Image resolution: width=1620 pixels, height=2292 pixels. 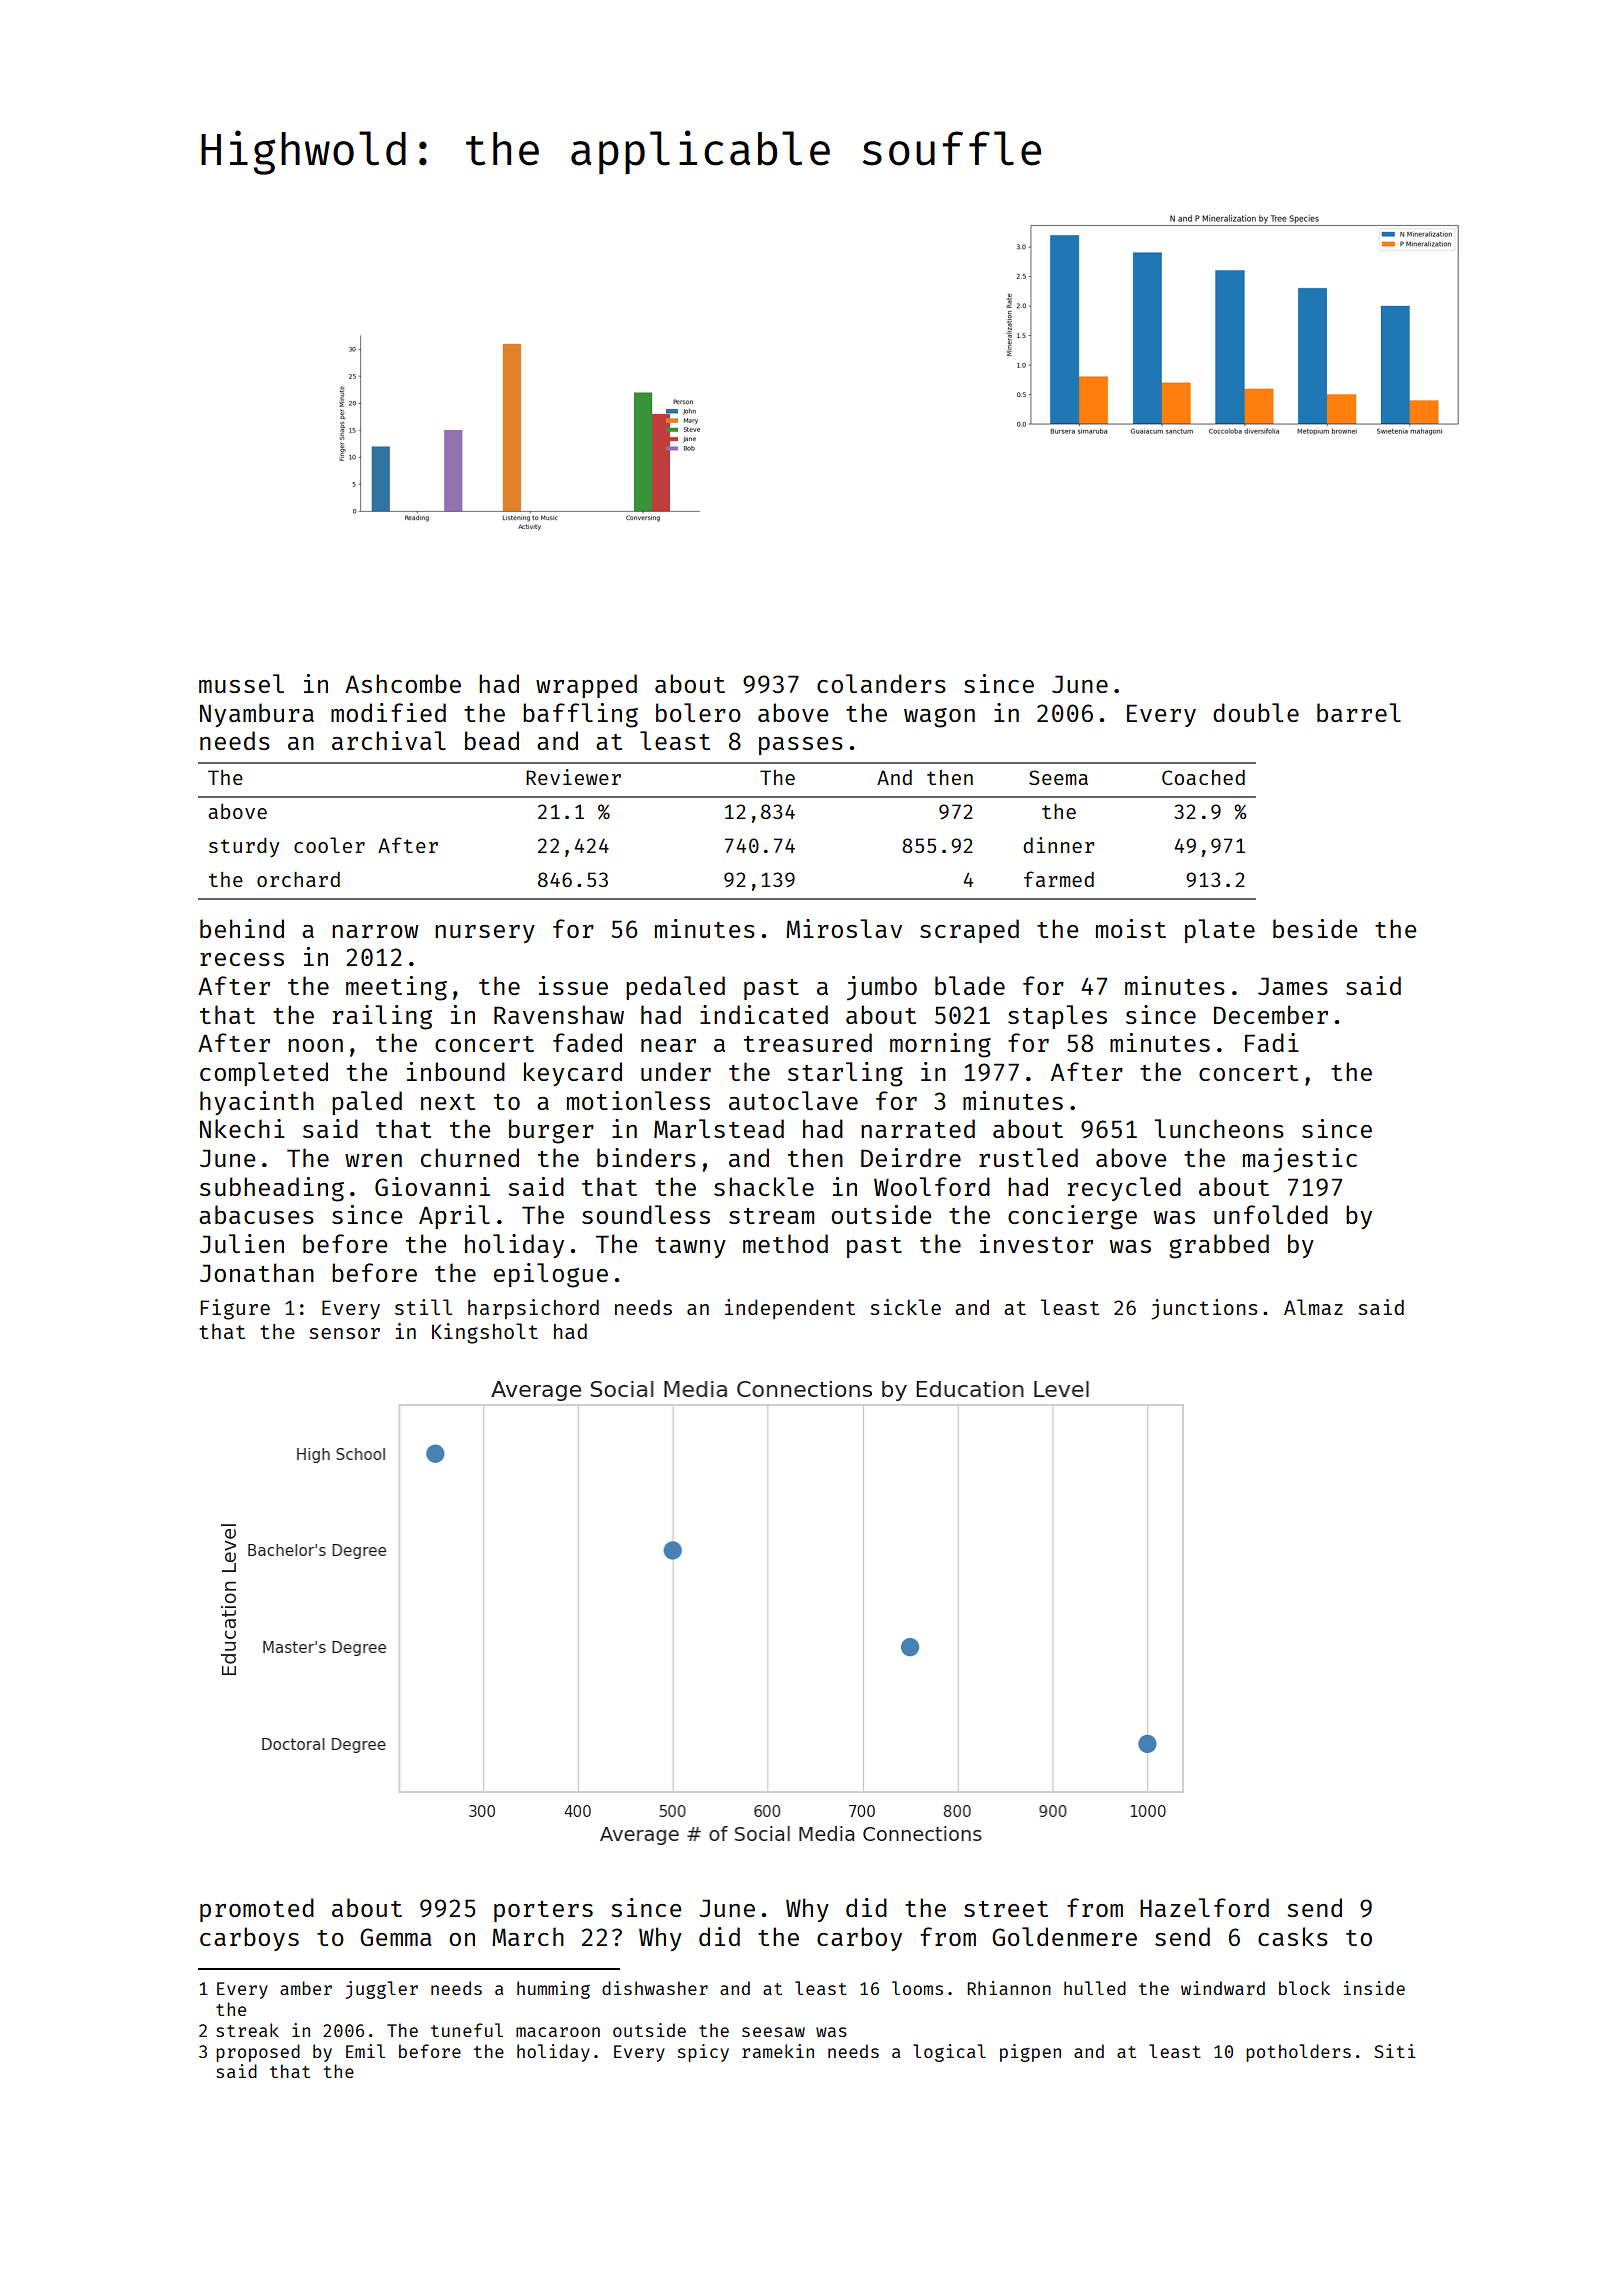 What do you see at coordinates (1256, 712) in the image?
I see `double` at bounding box center [1256, 712].
